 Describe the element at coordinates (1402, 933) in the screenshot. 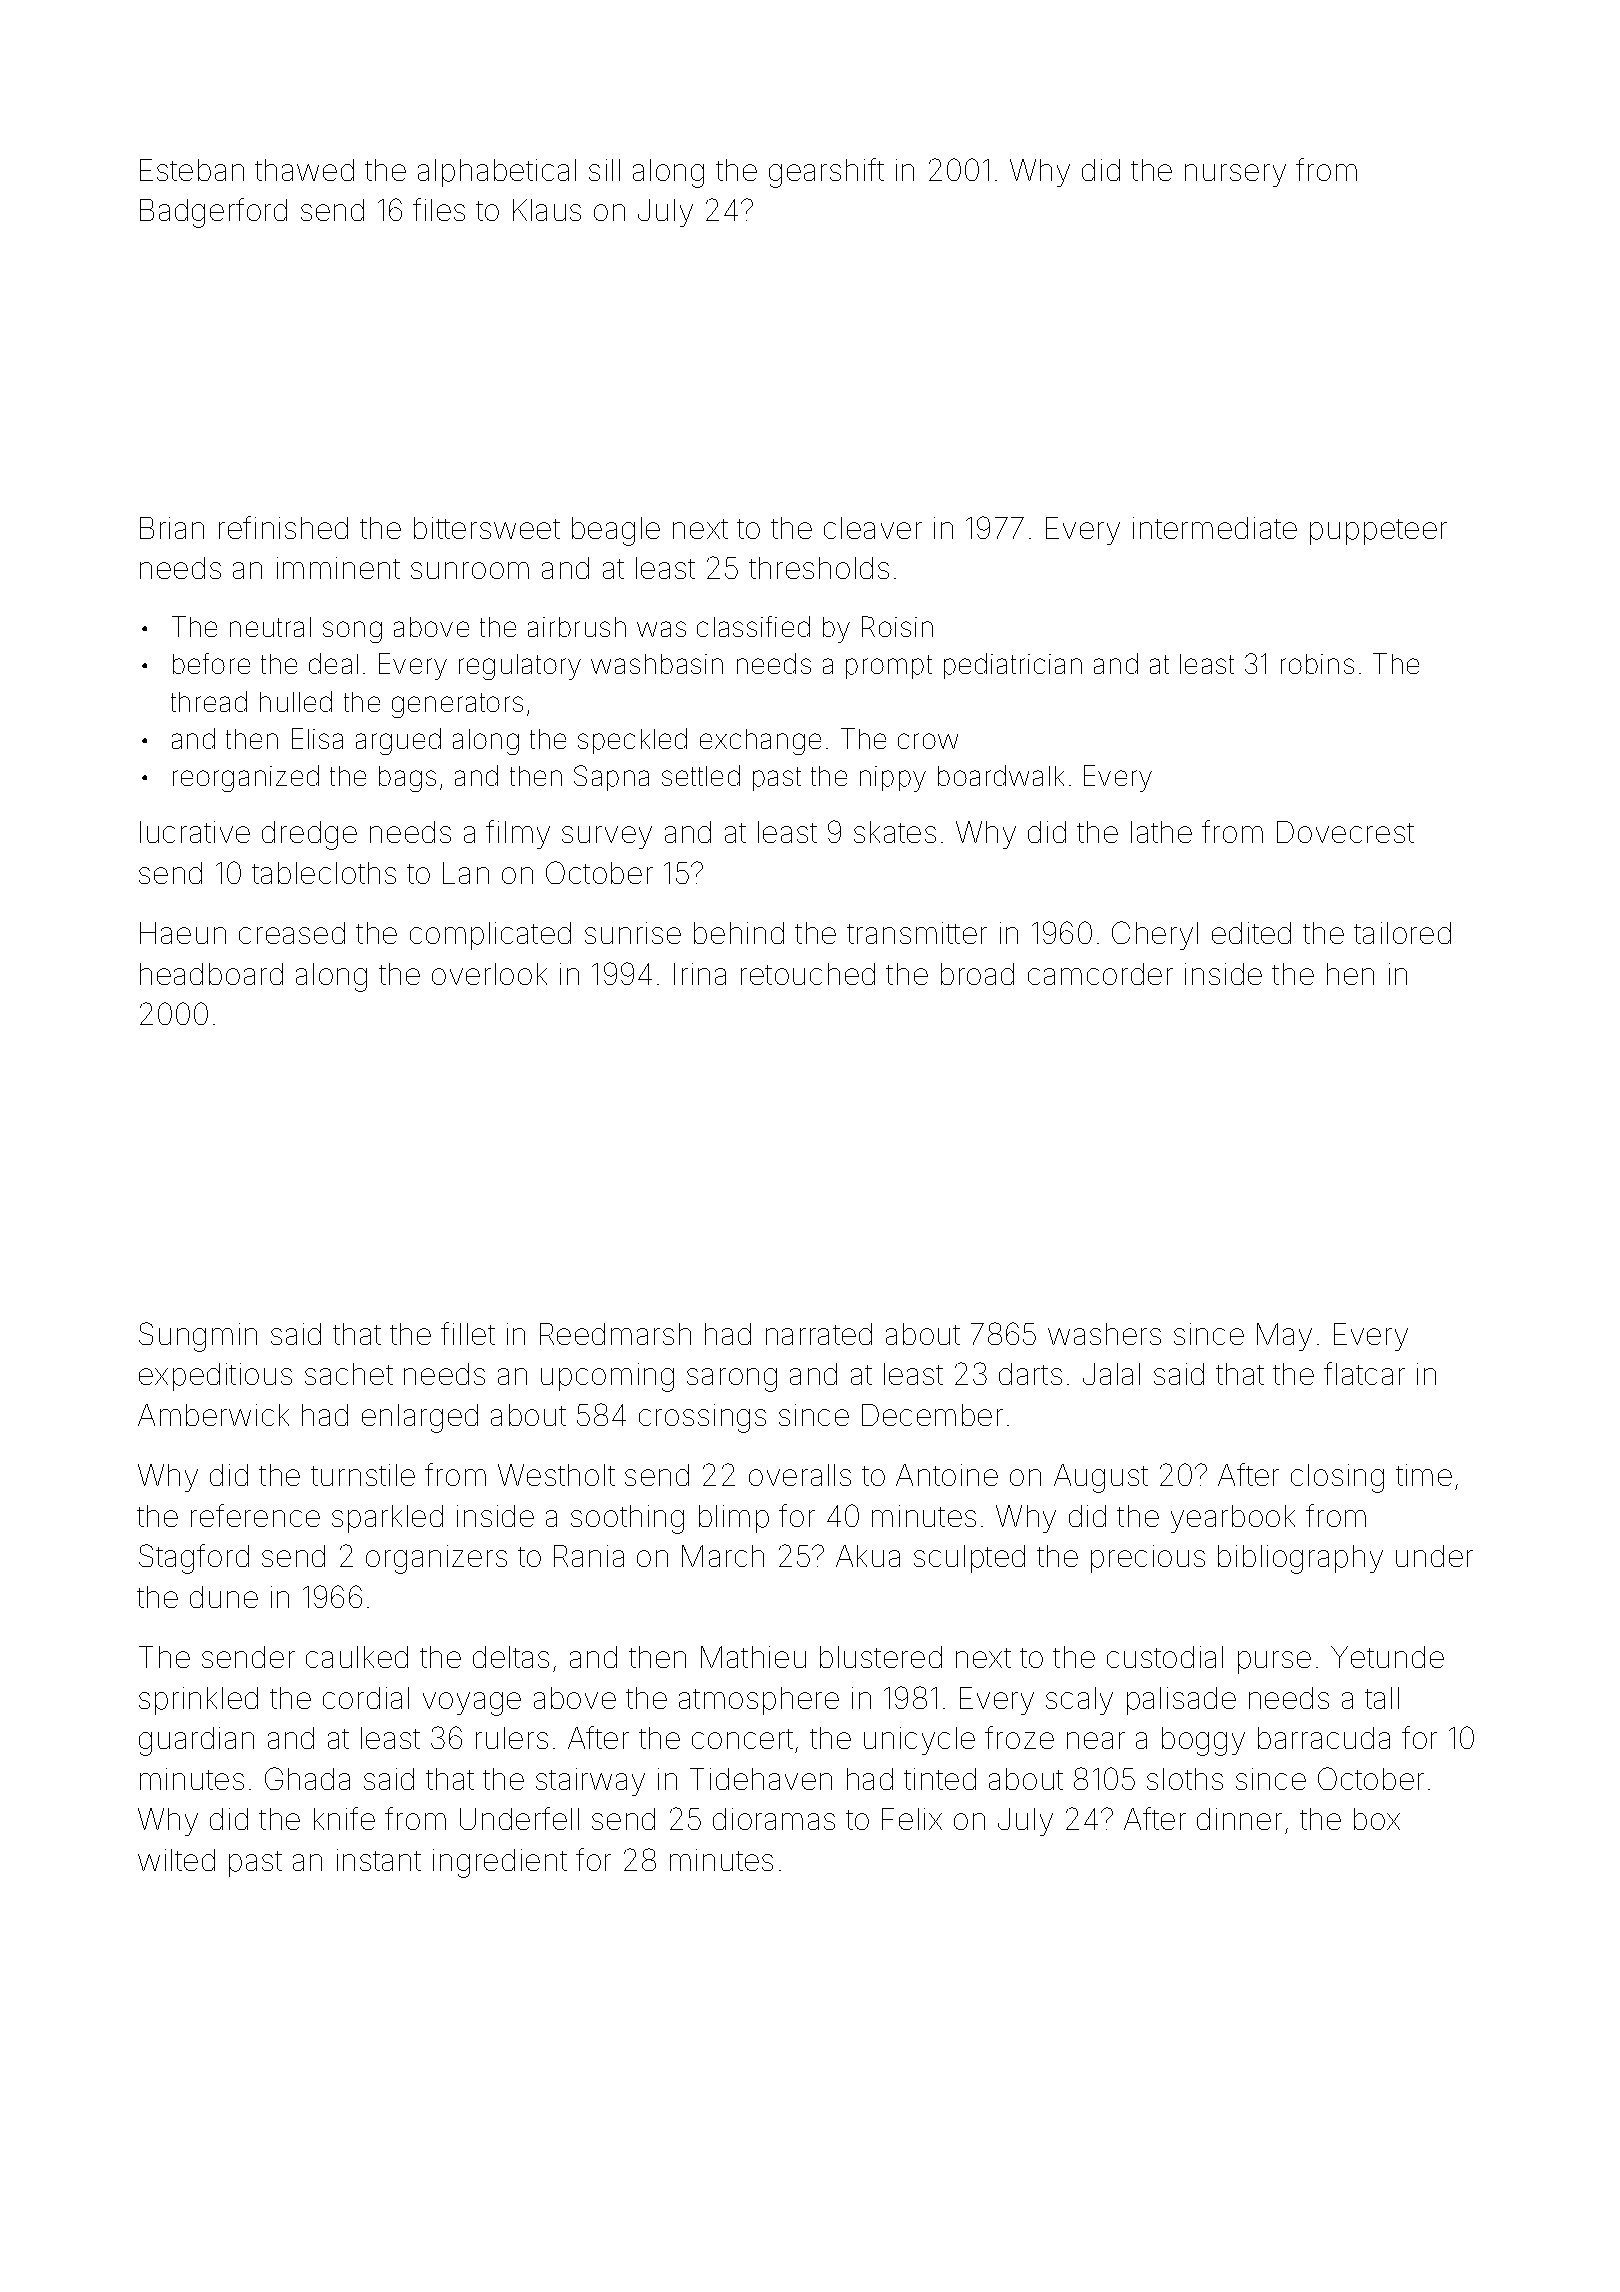

I see `tailored` at that location.
